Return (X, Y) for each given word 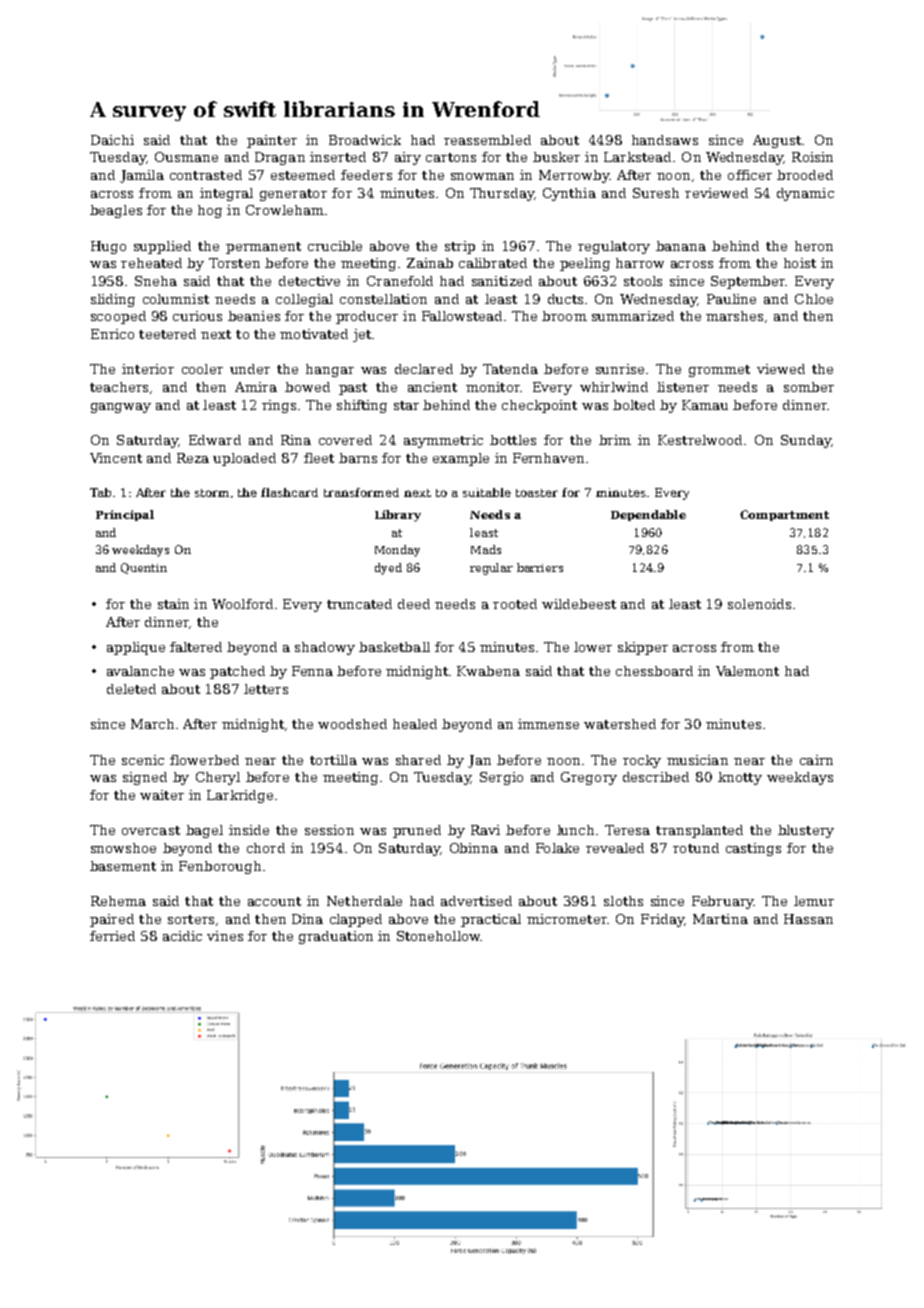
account (274, 901)
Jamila (142, 176)
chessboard (654, 671)
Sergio (501, 778)
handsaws (665, 140)
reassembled (487, 140)
